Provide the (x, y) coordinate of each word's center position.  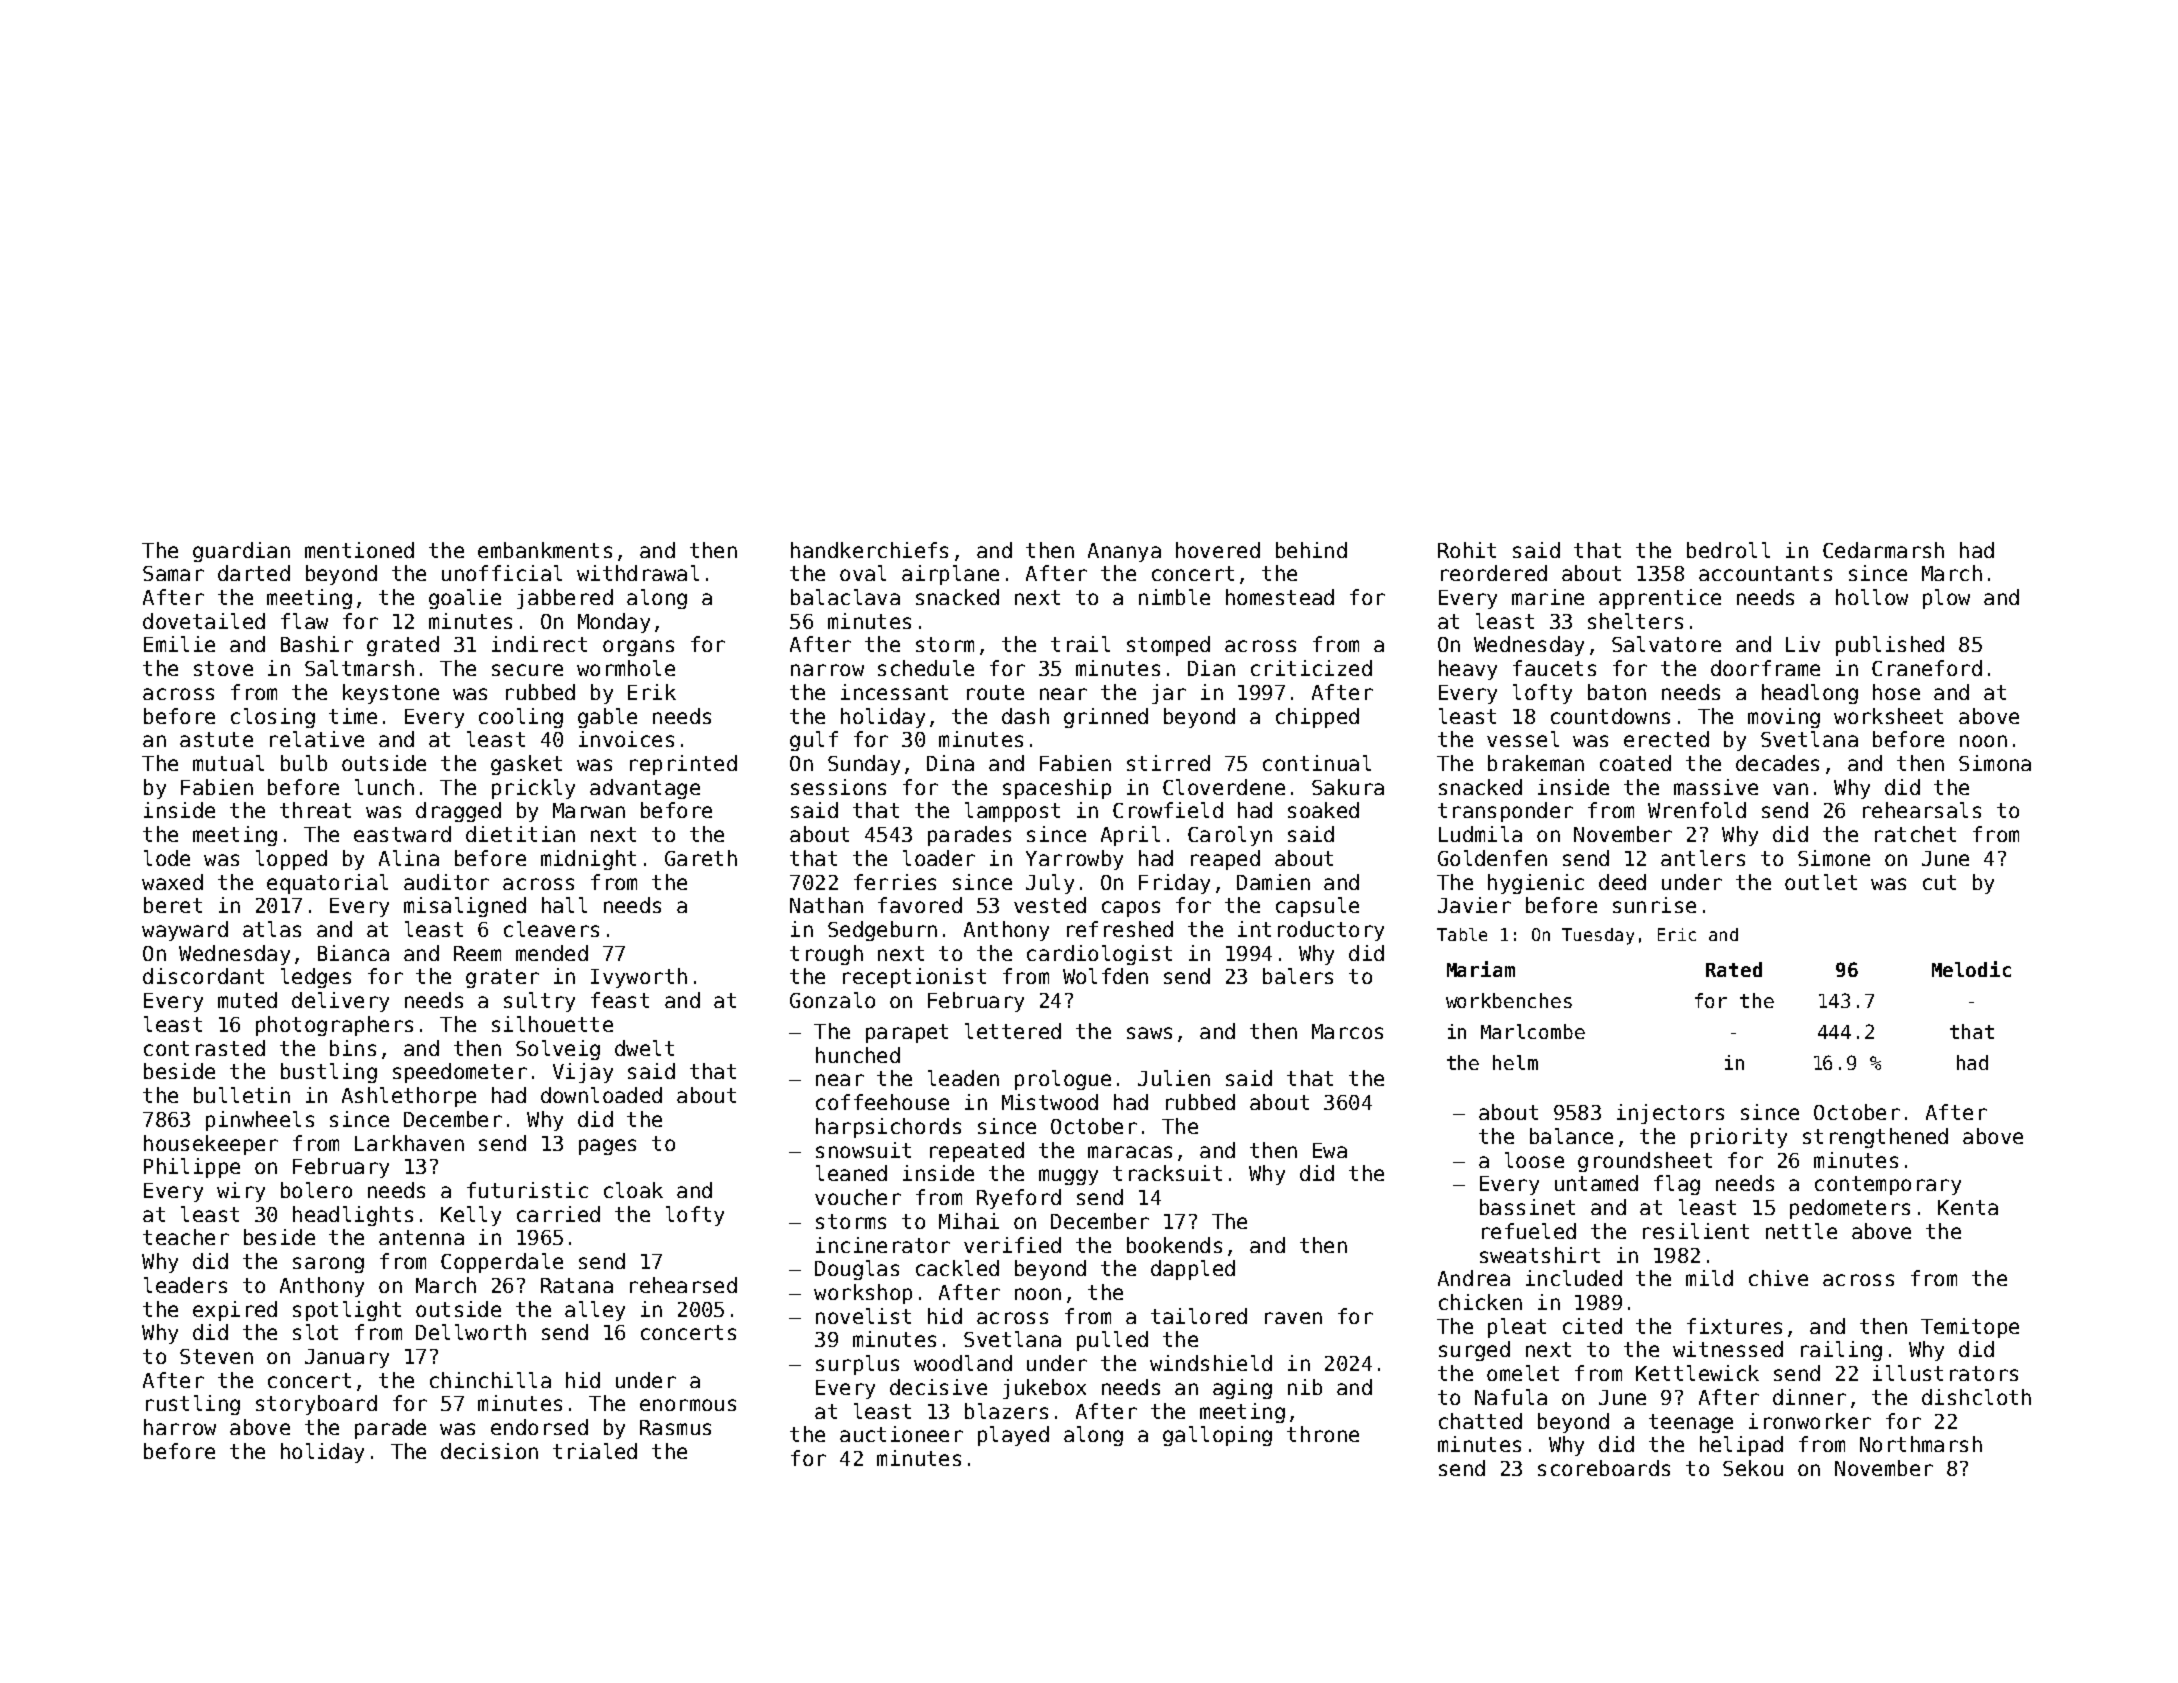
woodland (963, 1363)
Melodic (1971, 969)
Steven (216, 1356)
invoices (626, 739)
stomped (1168, 646)
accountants (1765, 573)
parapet (907, 1033)
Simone (1834, 858)
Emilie (179, 644)
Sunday (864, 765)
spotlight (347, 1311)
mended (552, 953)
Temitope (1970, 1328)
